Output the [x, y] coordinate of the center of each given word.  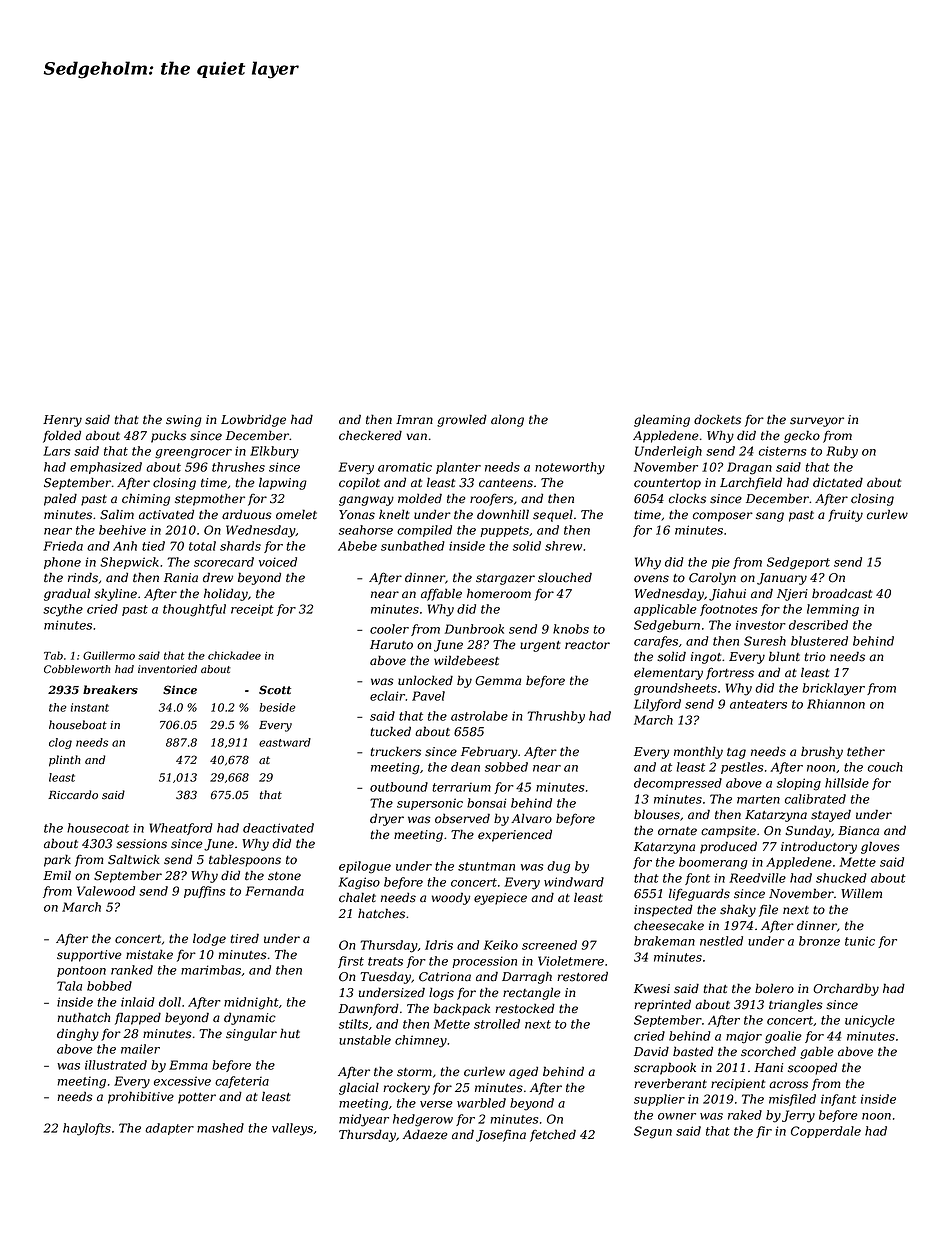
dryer [387, 820]
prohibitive [141, 1097]
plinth [65, 761]
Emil [57, 875]
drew [218, 577]
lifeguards [699, 894]
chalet [357, 897]
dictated [838, 482]
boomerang [713, 863]
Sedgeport [798, 563]
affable [441, 594]
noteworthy [570, 468]
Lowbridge [253, 420]
